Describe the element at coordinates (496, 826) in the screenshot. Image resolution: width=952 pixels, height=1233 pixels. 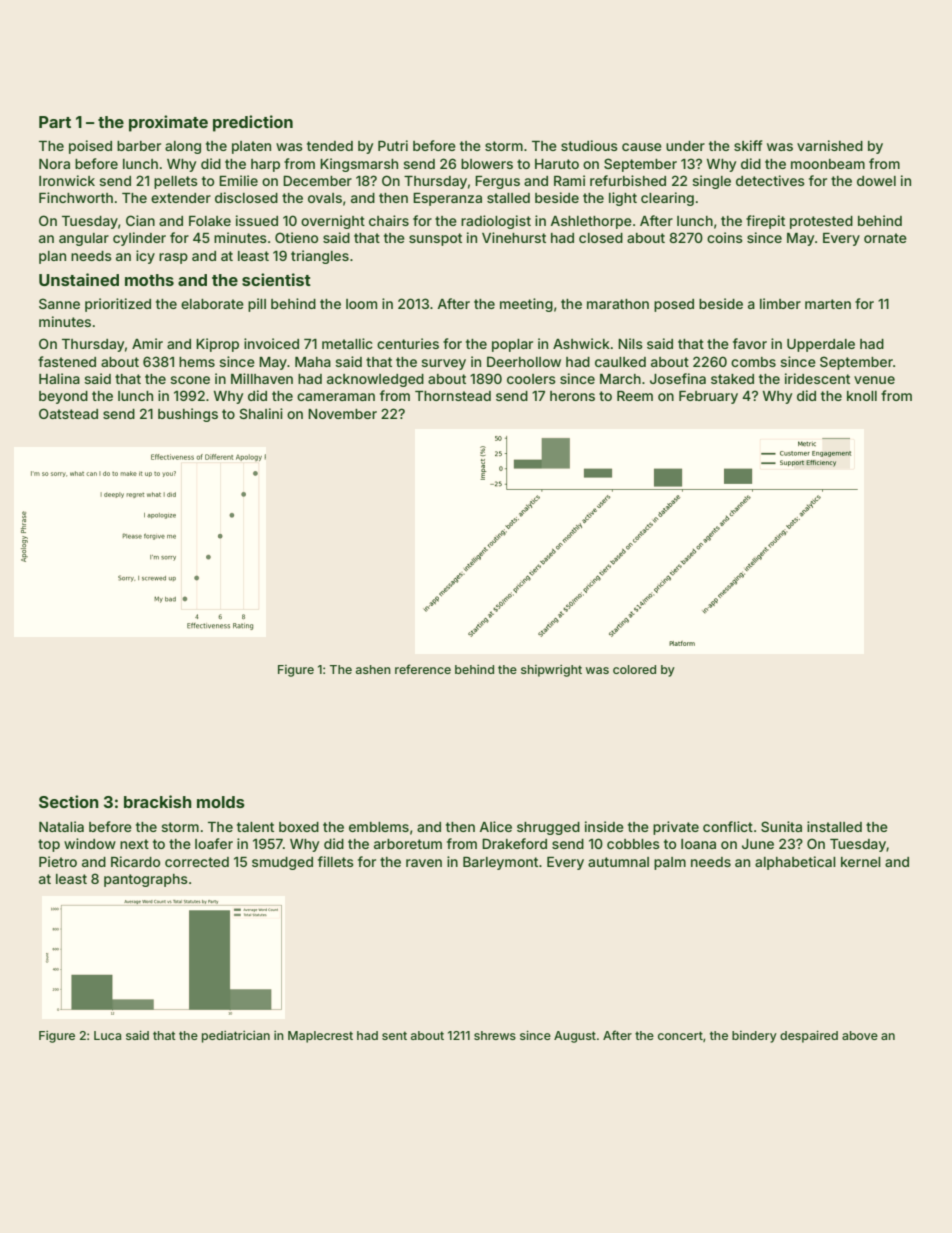
I see `Alice` at that location.
